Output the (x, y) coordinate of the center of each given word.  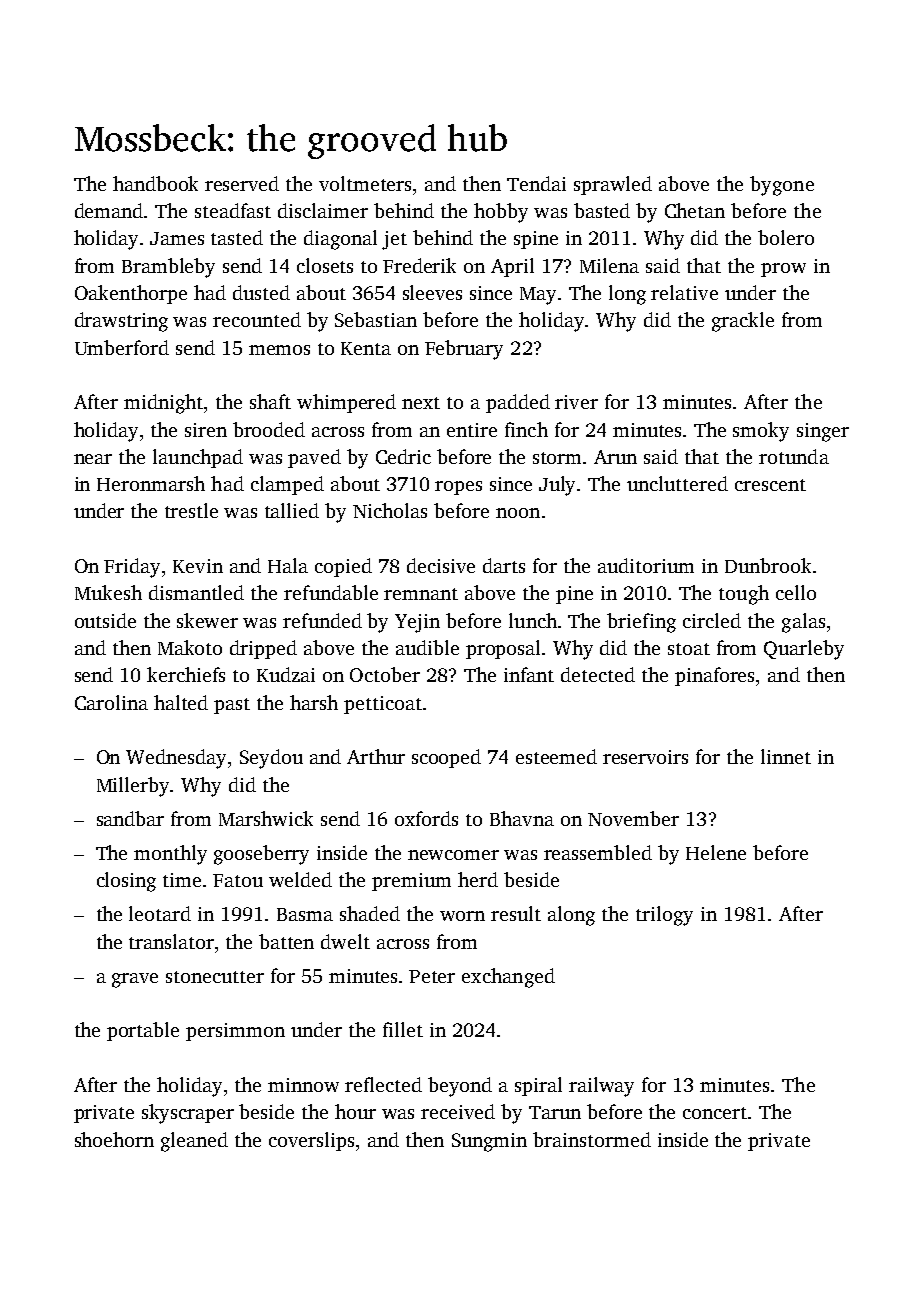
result (516, 913)
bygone (782, 186)
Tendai (536, 183)
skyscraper (188, 1114)
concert (715, 1113)
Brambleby (168, 268)
